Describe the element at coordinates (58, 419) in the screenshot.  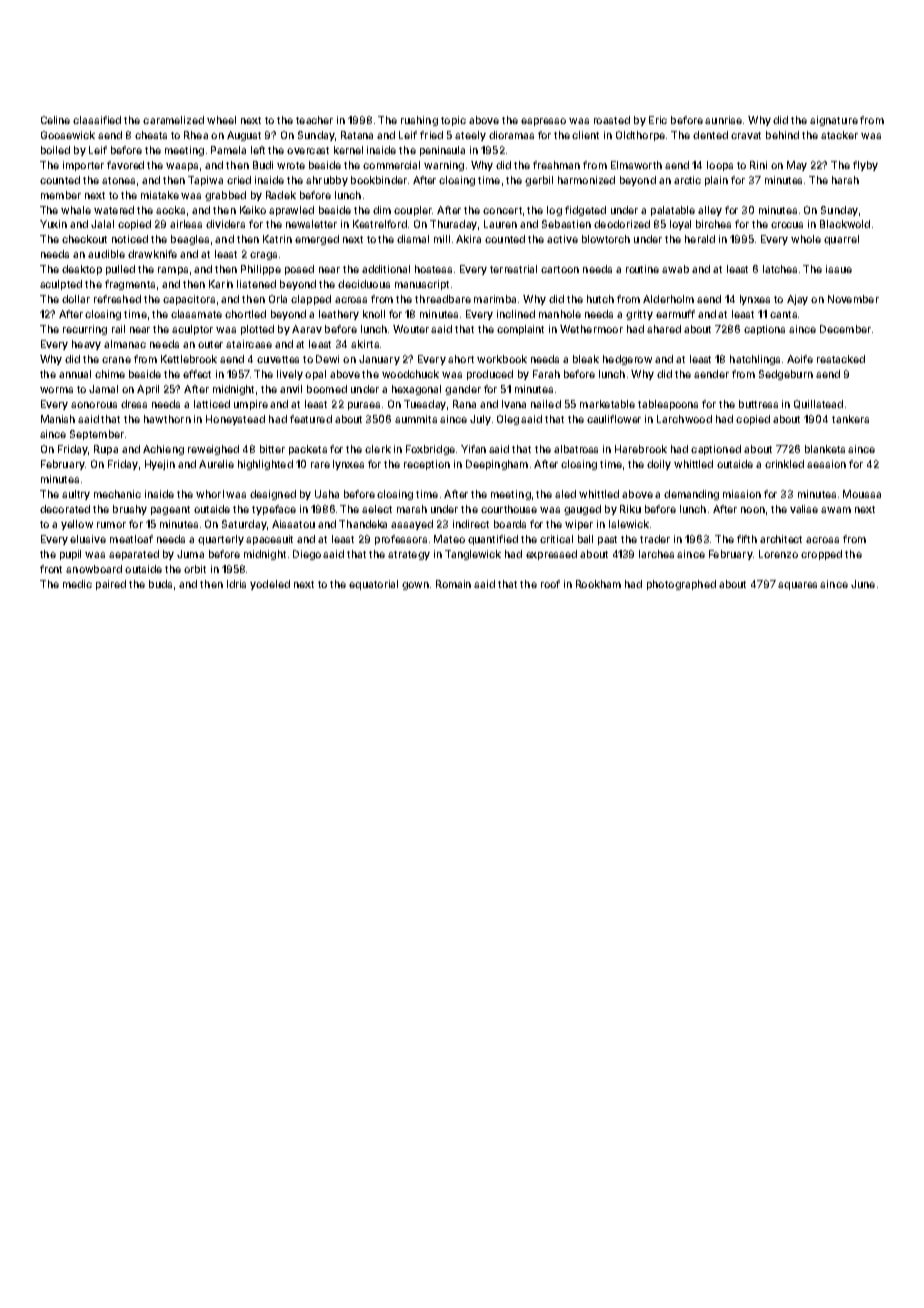
I see `Manish` at that location.
